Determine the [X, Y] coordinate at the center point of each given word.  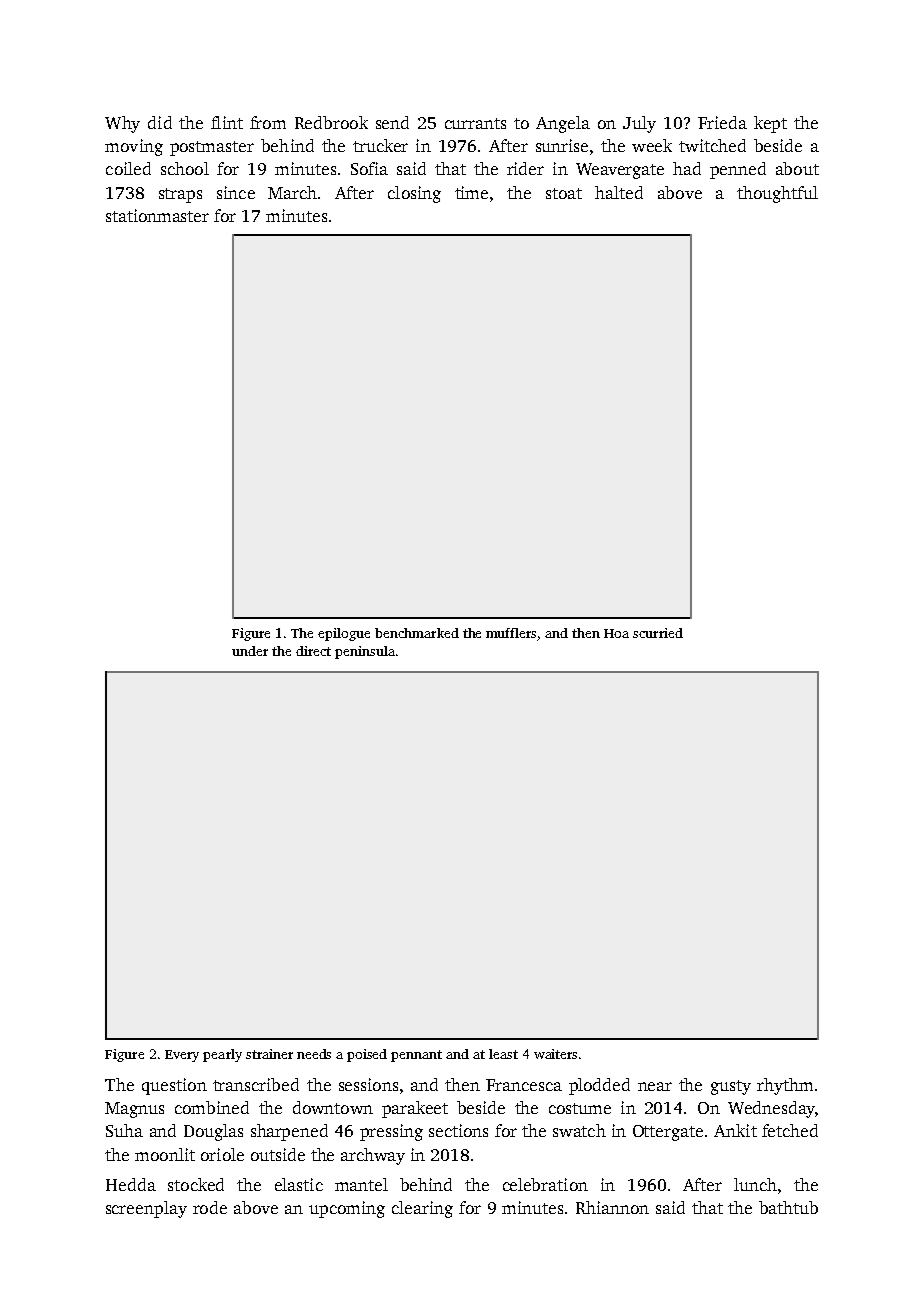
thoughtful [777, 194]
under [250, 651]
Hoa [616, 633]
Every [182, 1056]
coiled [128, 168]
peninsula [365, 652]
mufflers [511, 633]
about [797, 168]
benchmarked [417, 633]
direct [313, 651]
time [471, 192]
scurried [658, 633]
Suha [124, 1130]
